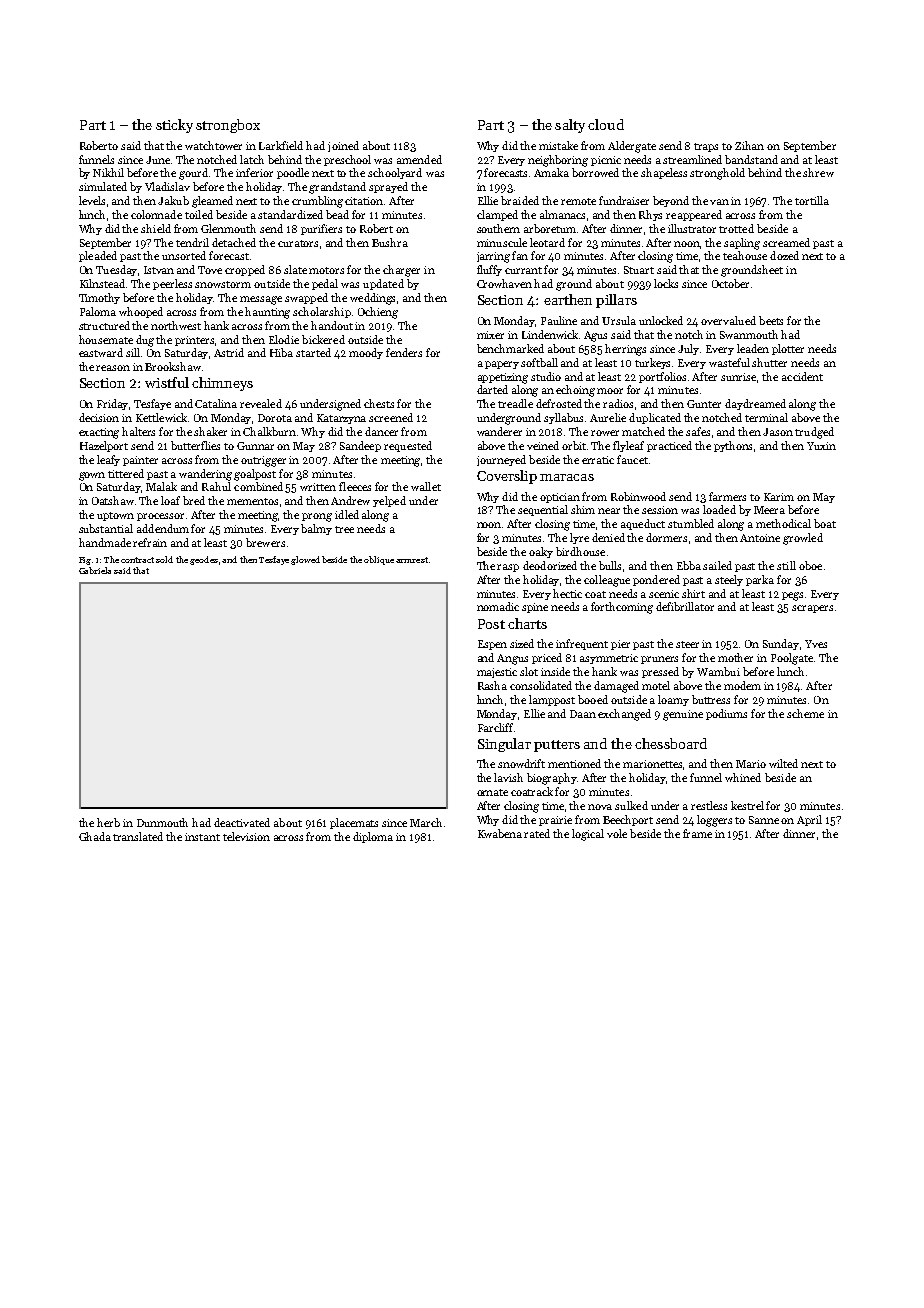 The height and width of the document is (1308, 924). I want to click on amended, so click(419, 159).
